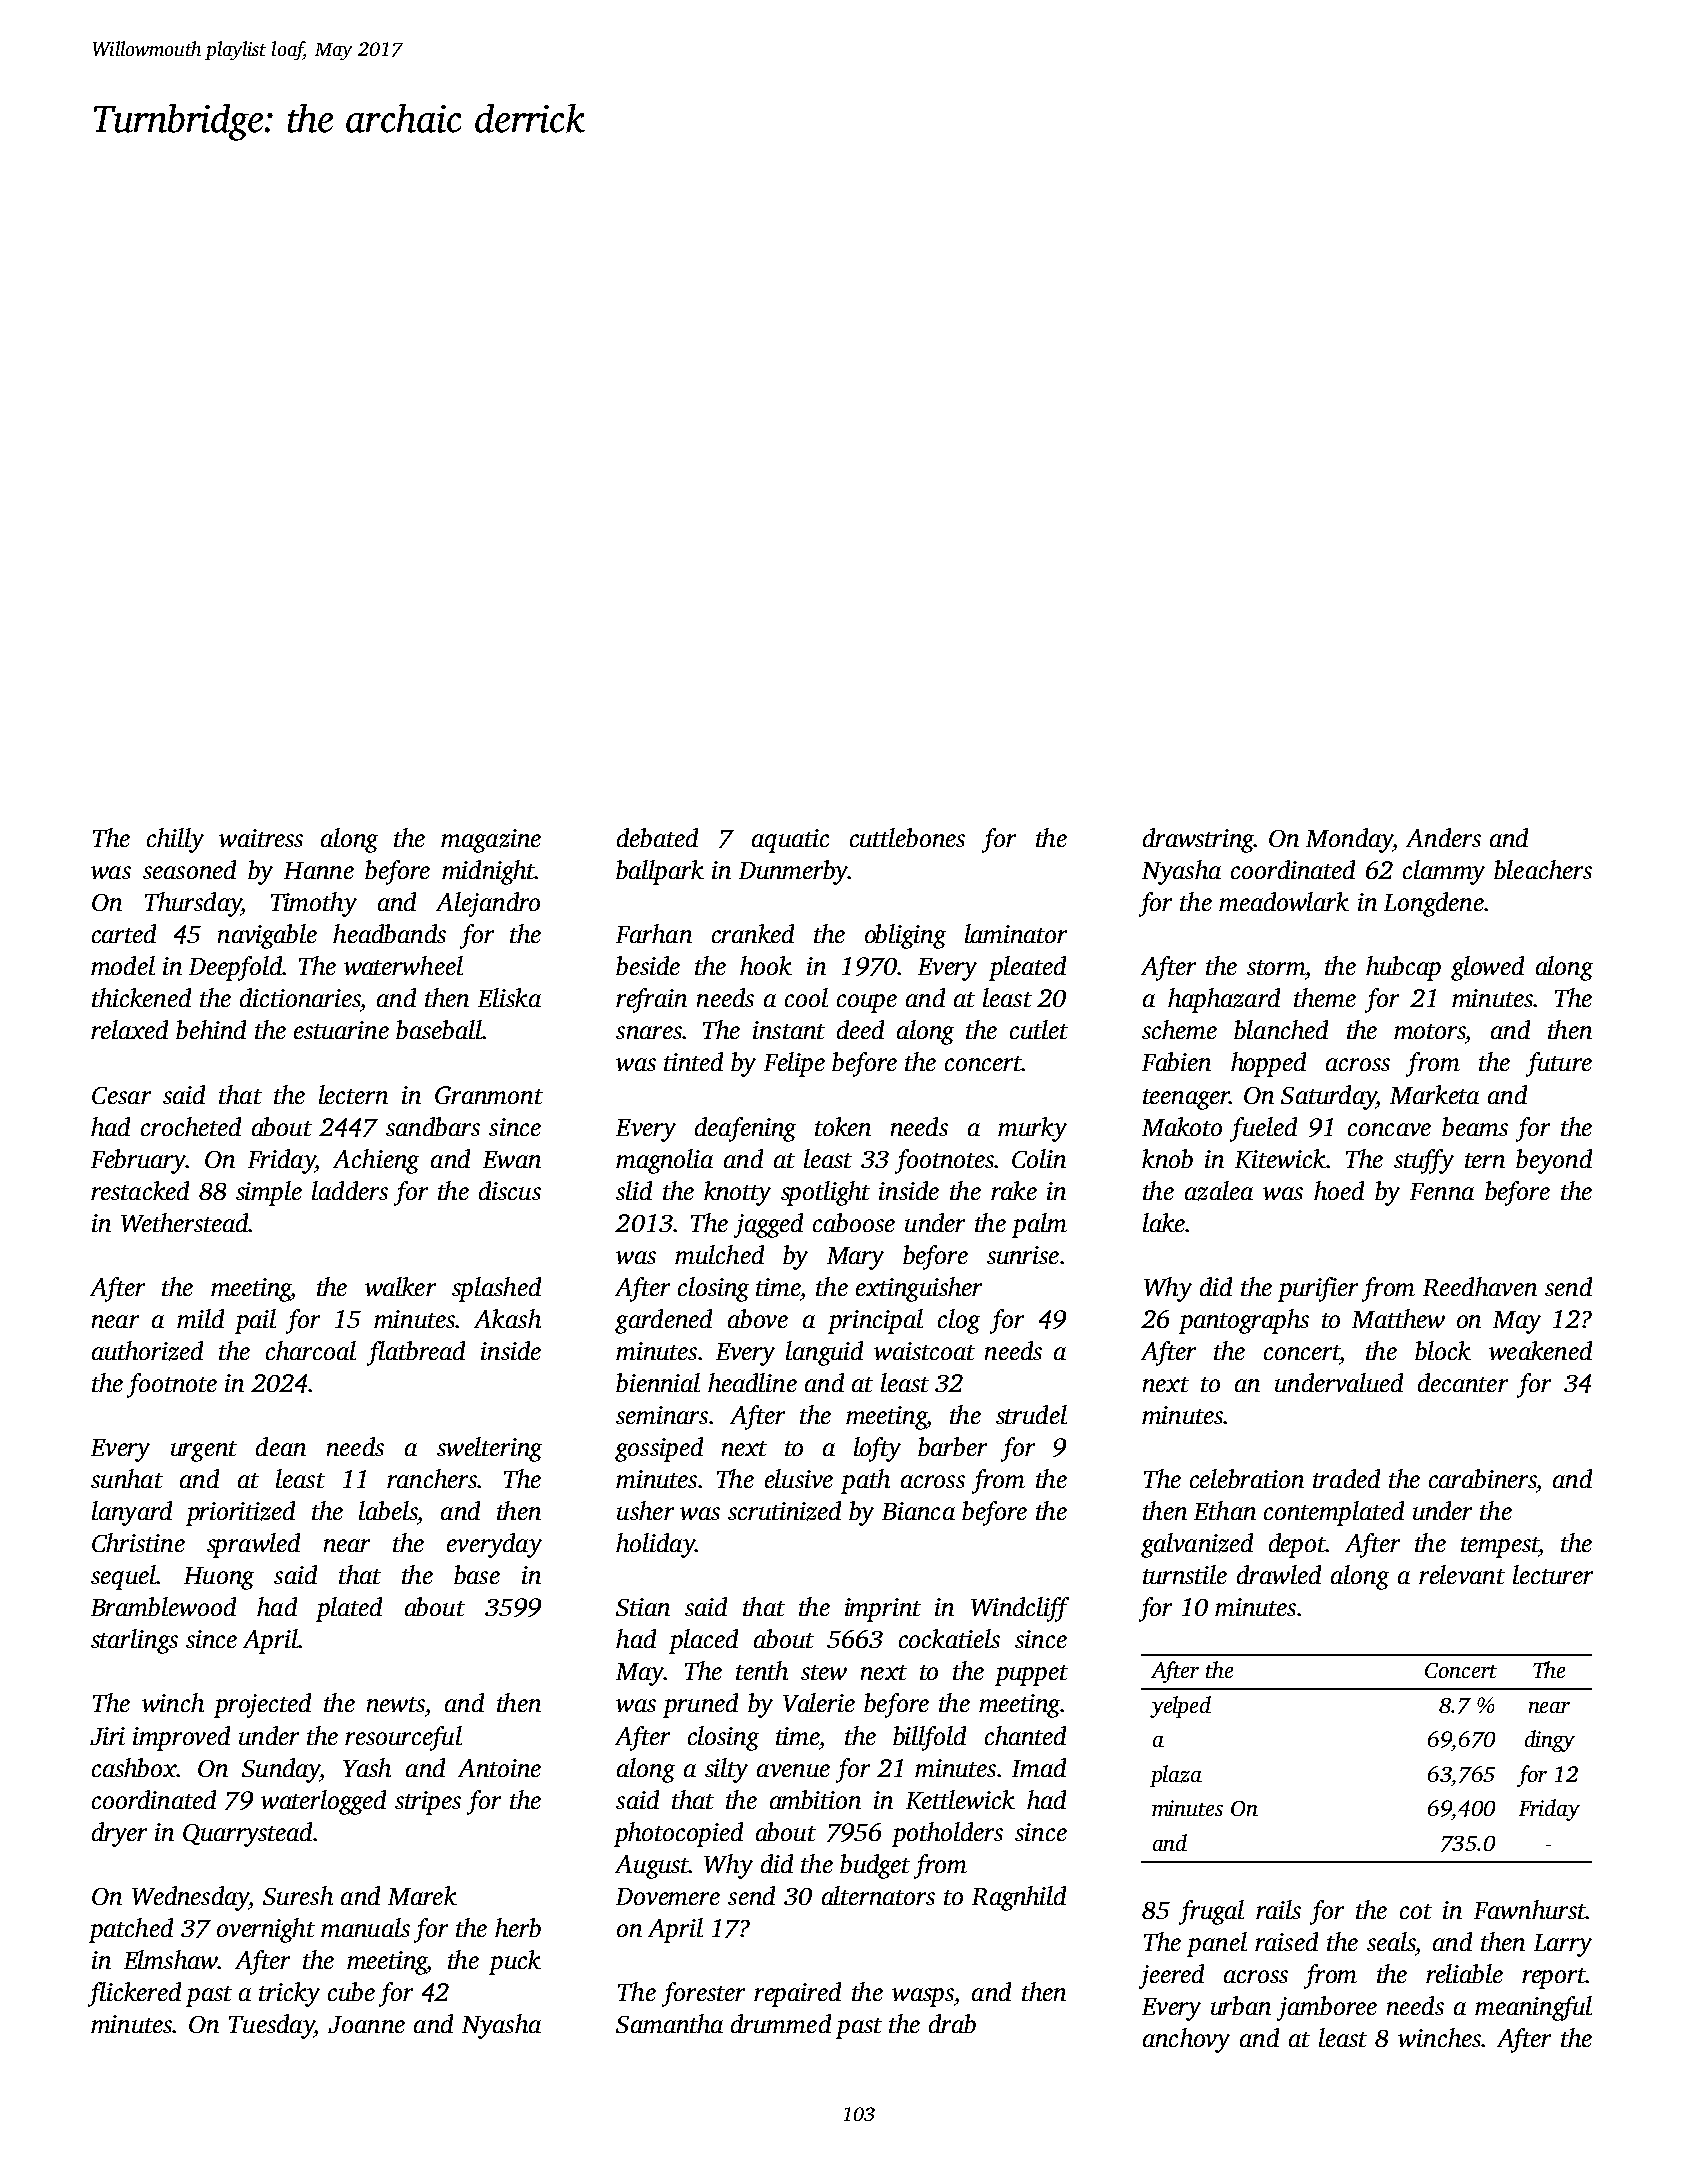  I want to click on Samantha, so click(669, 2023).
